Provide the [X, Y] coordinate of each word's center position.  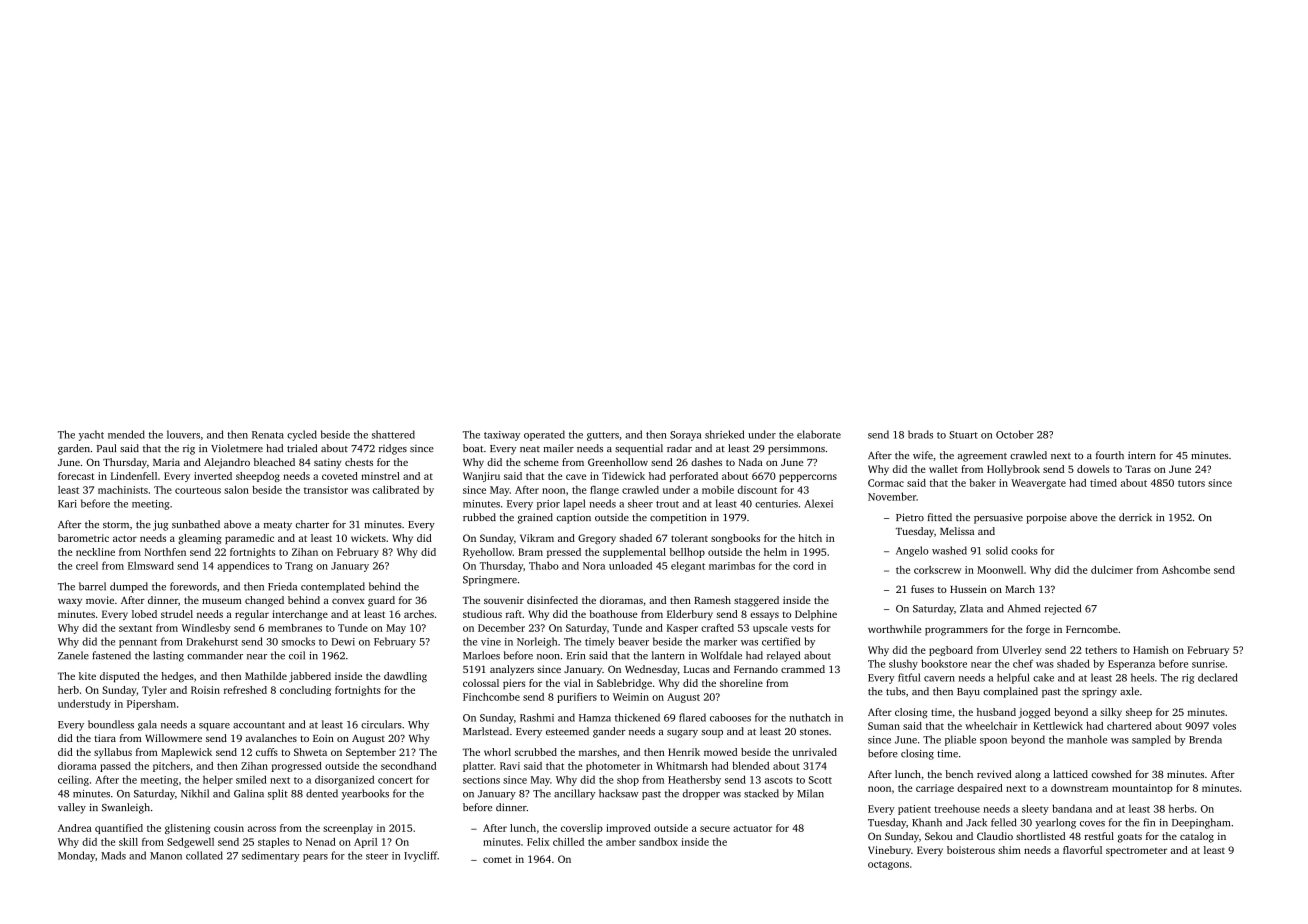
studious [482, 614]
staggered [756, 601]
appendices [243, 566]
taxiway [502, 436]
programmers [956, 631]
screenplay [348, 829]
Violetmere [237, 448]
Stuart [963, 435]
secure [715, 829]
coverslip [582, 829]
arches [419, 614]
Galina [249, 793]
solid [997, 550]
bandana [1072, 808]
